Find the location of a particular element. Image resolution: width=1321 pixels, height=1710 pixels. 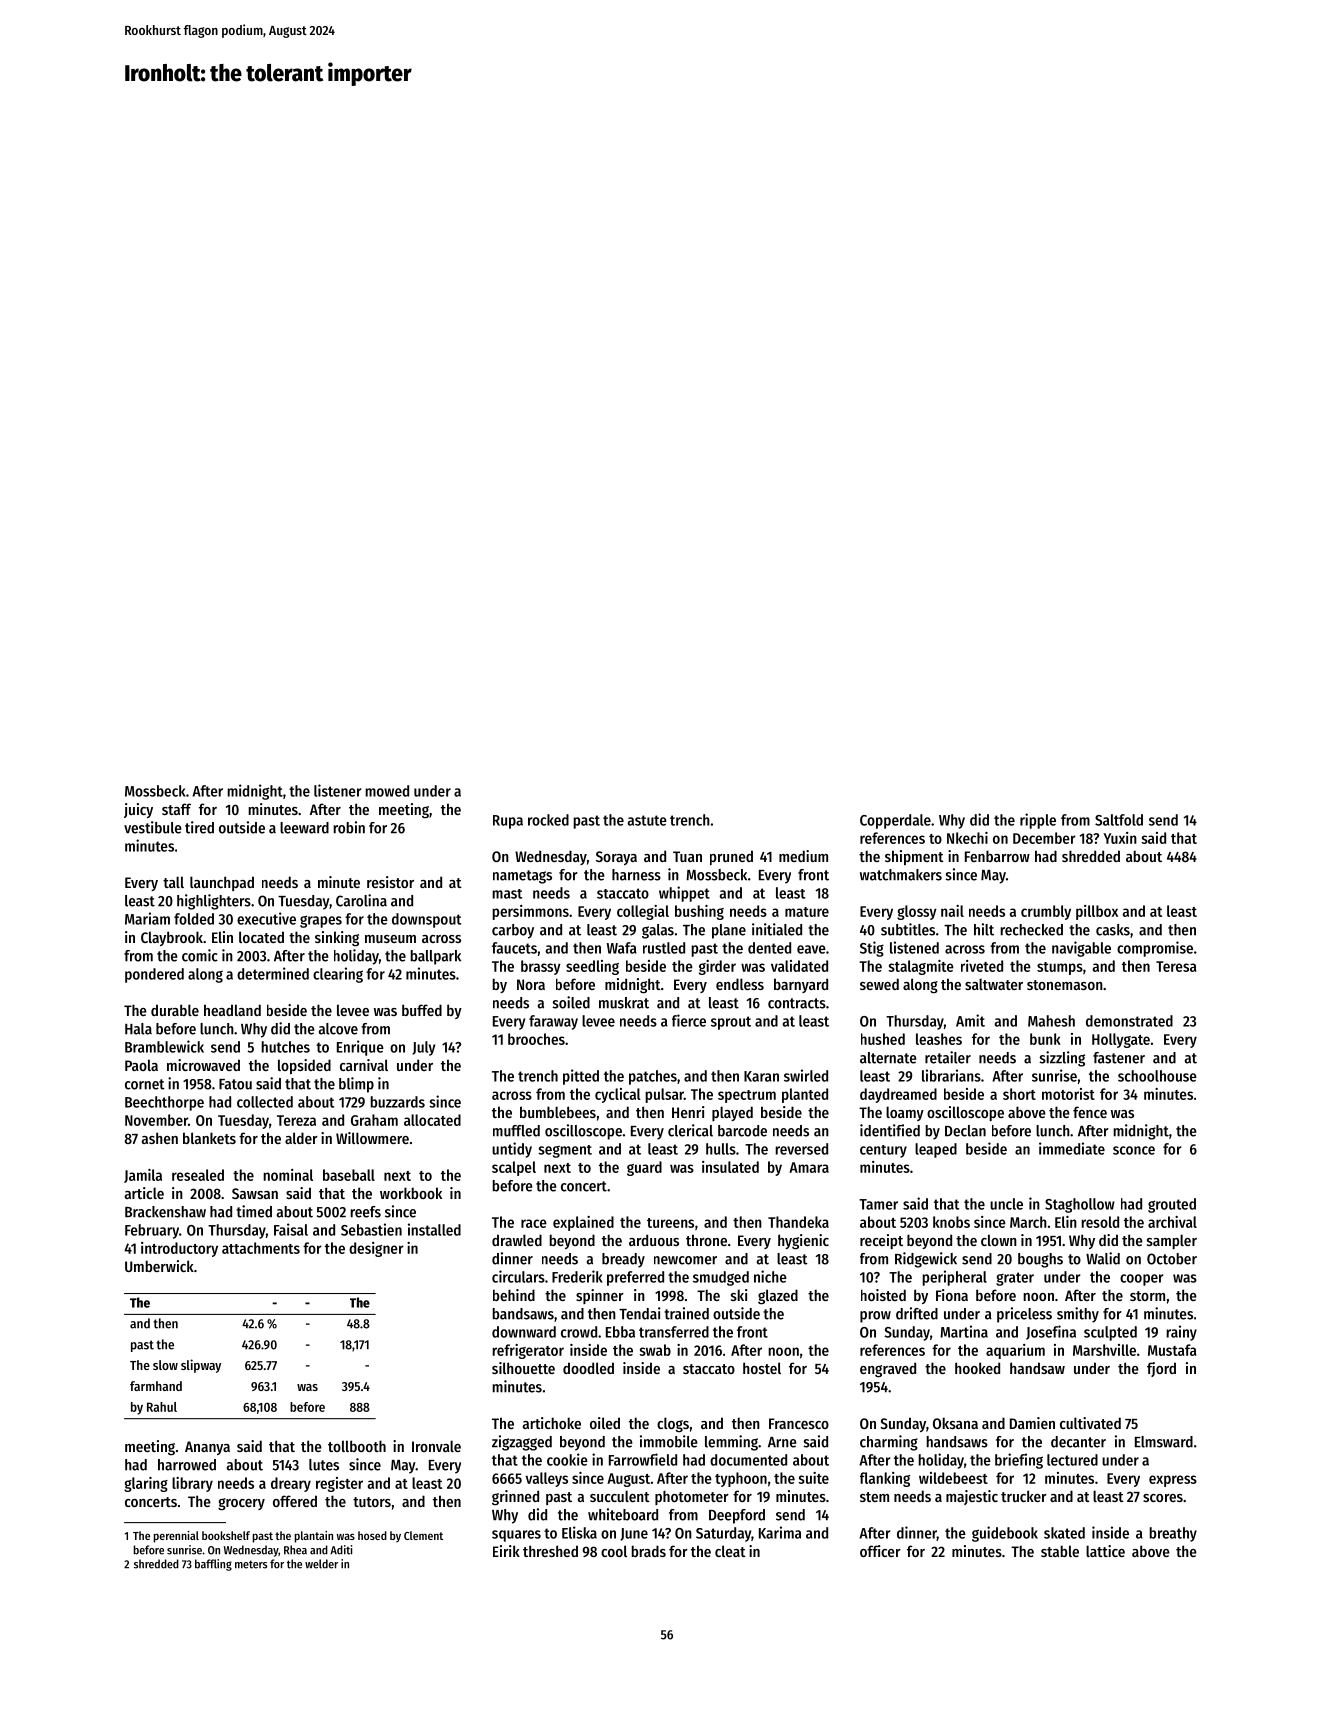

engraved is located at coordinates (888, 1370).
